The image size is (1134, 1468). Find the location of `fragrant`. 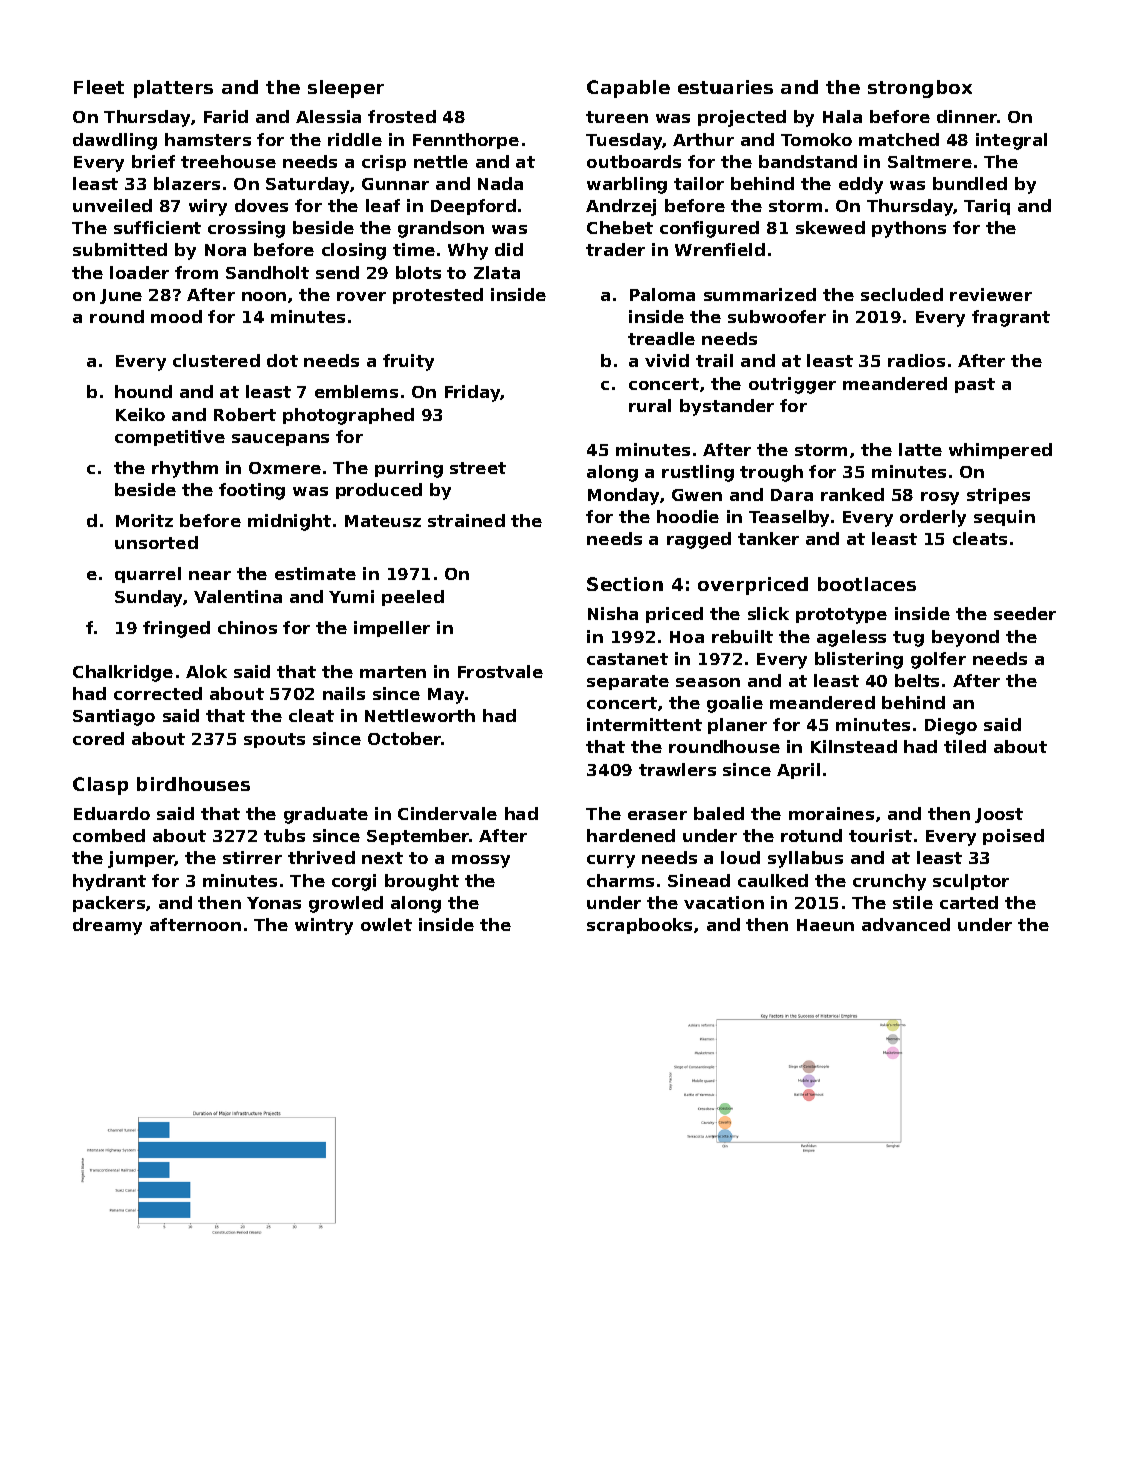

fragrant is located at coordinates (1011, 318).
